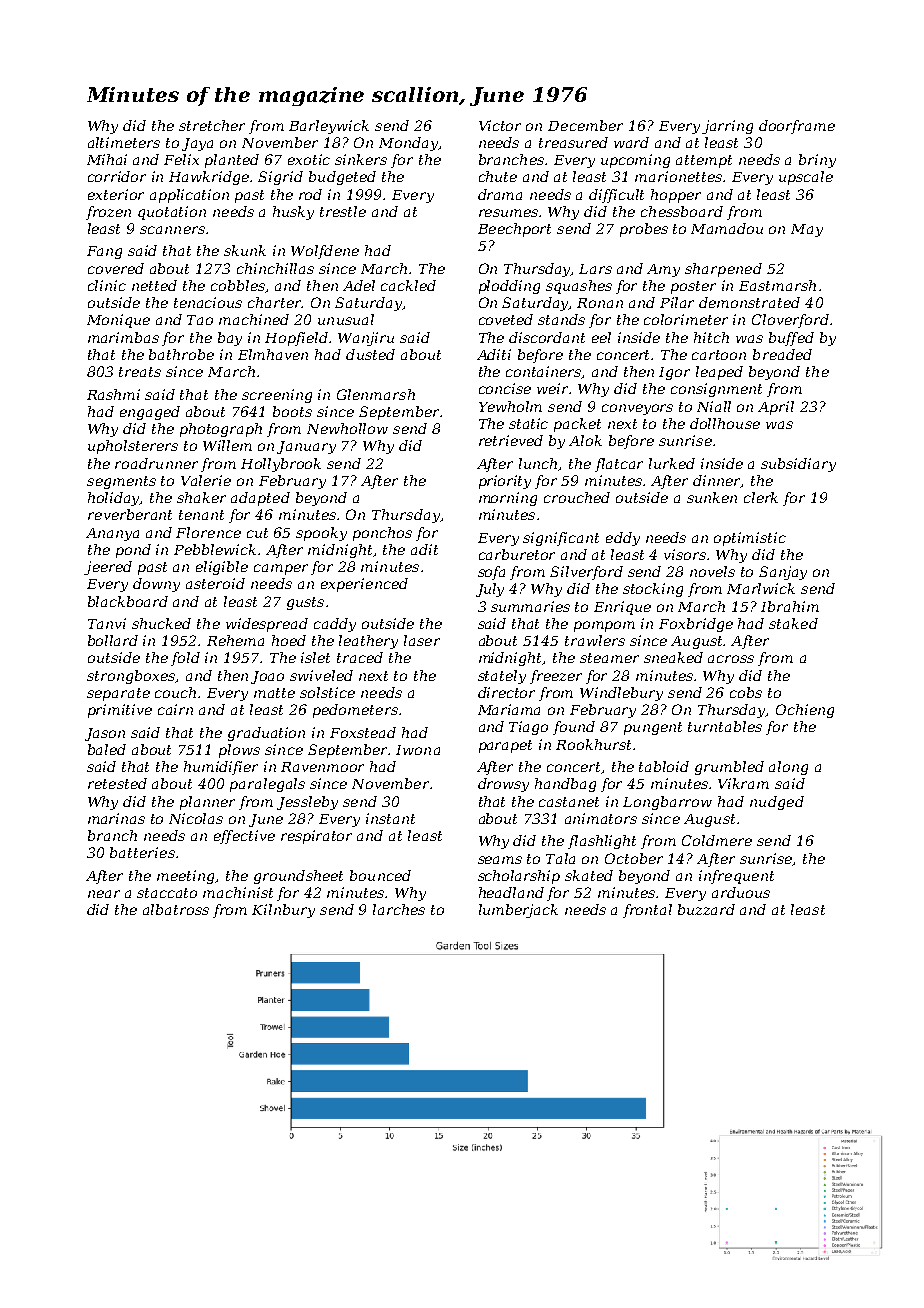 This screenshot has height=1308, width=924. Describe the element at coordinates (806, 178) in the screenshot. I see `upscale` at that location.
